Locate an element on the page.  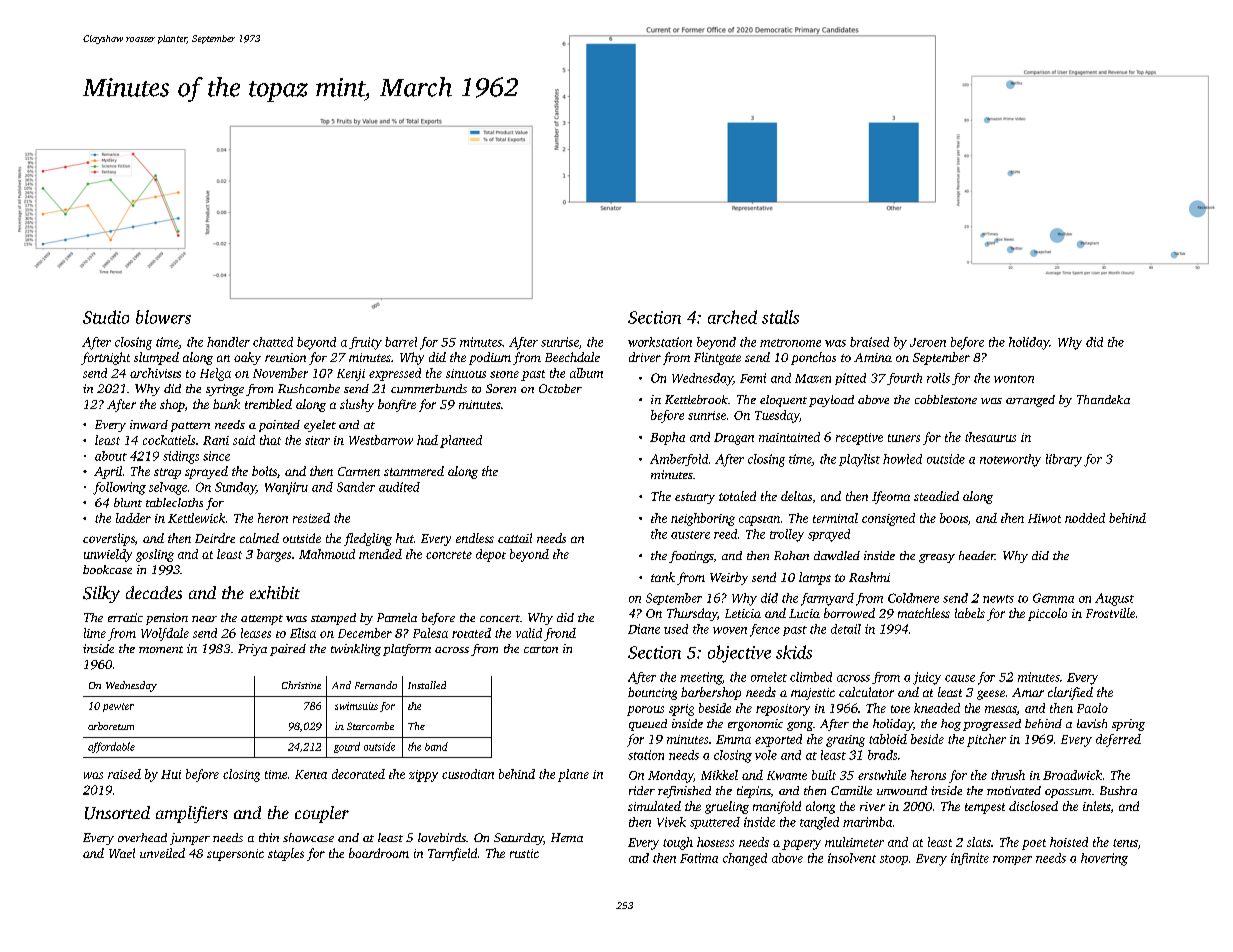
Fatima is located at coordinates (699, 858).
